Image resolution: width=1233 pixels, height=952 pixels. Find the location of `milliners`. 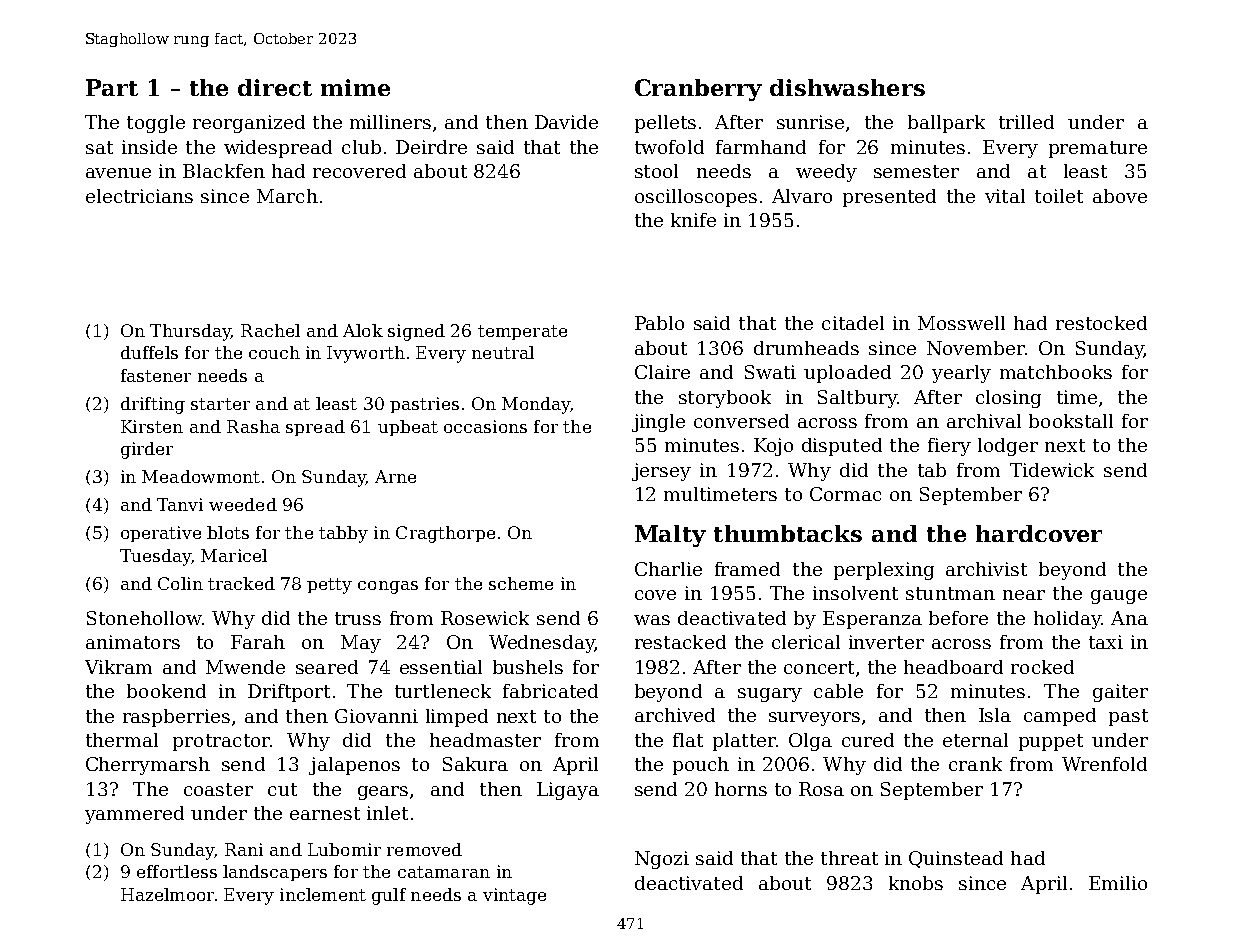

milliners is located at coordinates (390, 122).
